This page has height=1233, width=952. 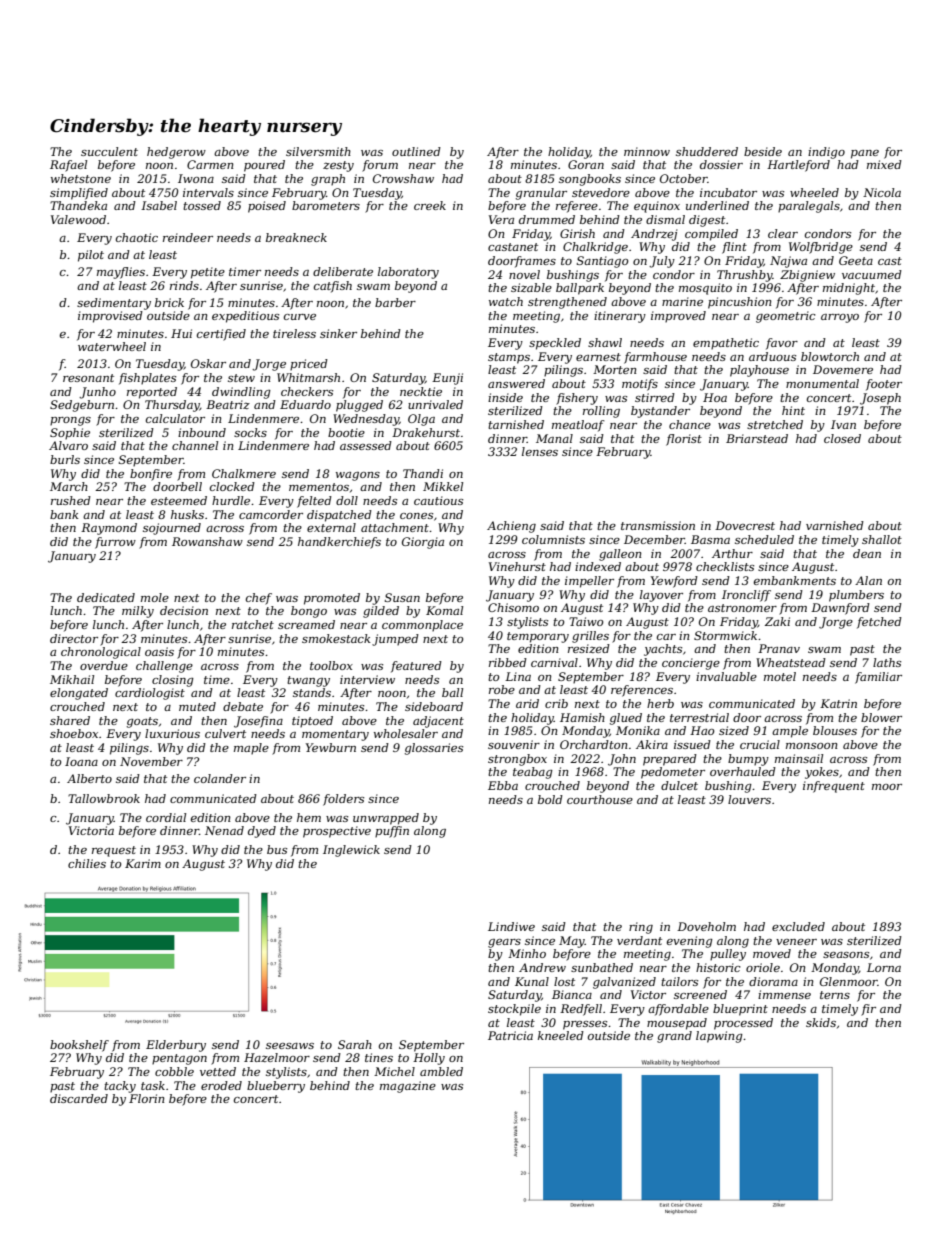 What do you see at coordinates (661, 596) in the page?
I see `layover` at bounding box center [661, 596].
